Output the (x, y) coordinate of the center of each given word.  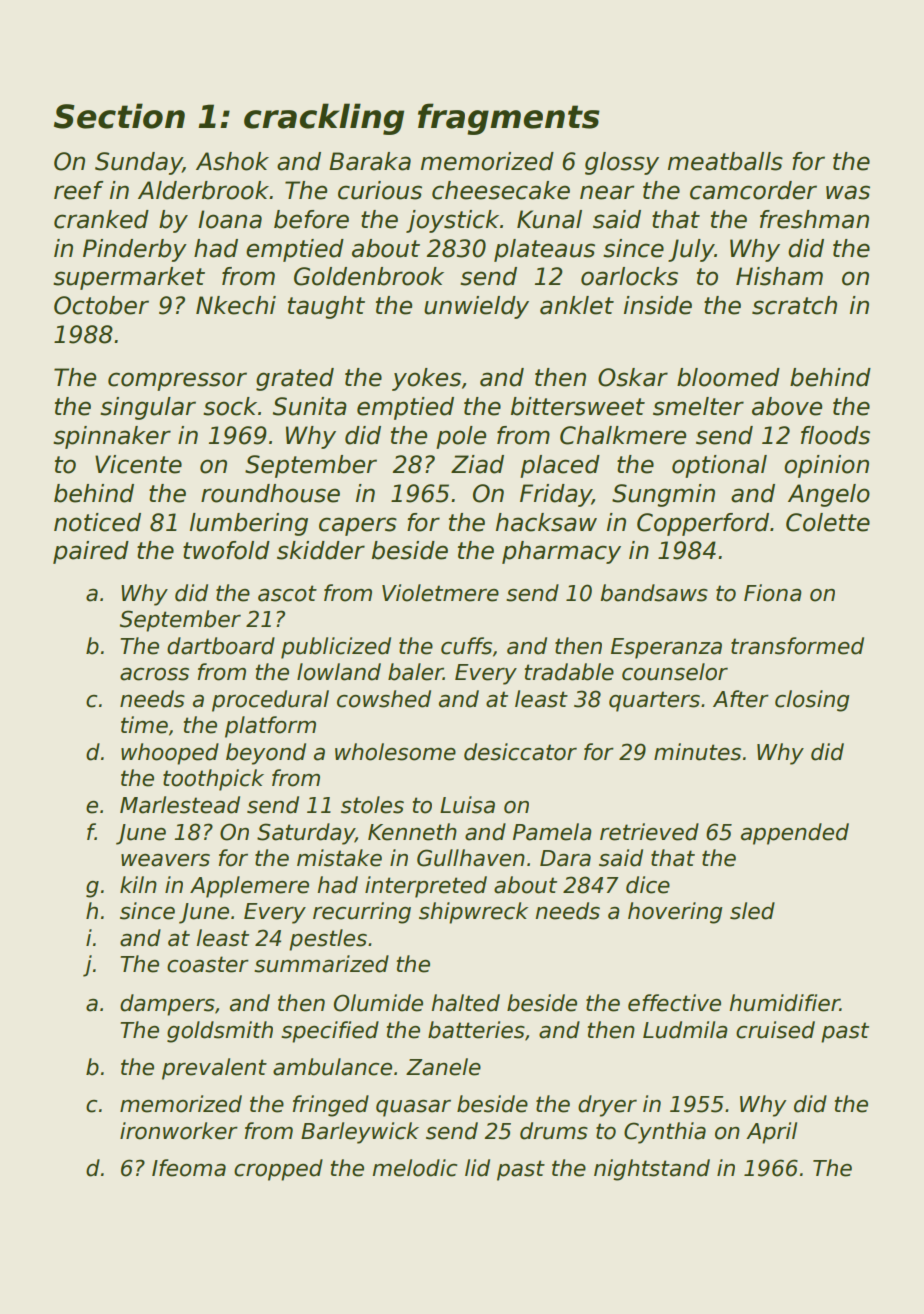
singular (148, 408)
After (741, 699)
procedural (270, 701)
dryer (607, 1106)
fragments (509, 119)
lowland (339, 672)
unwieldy (476, 307)
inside (658, 305)
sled (752, 911)
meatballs (725, 161)
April (771, 1133)
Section (119, 116)
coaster (208, 964)
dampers (167, 1005)
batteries (476, 1030)
